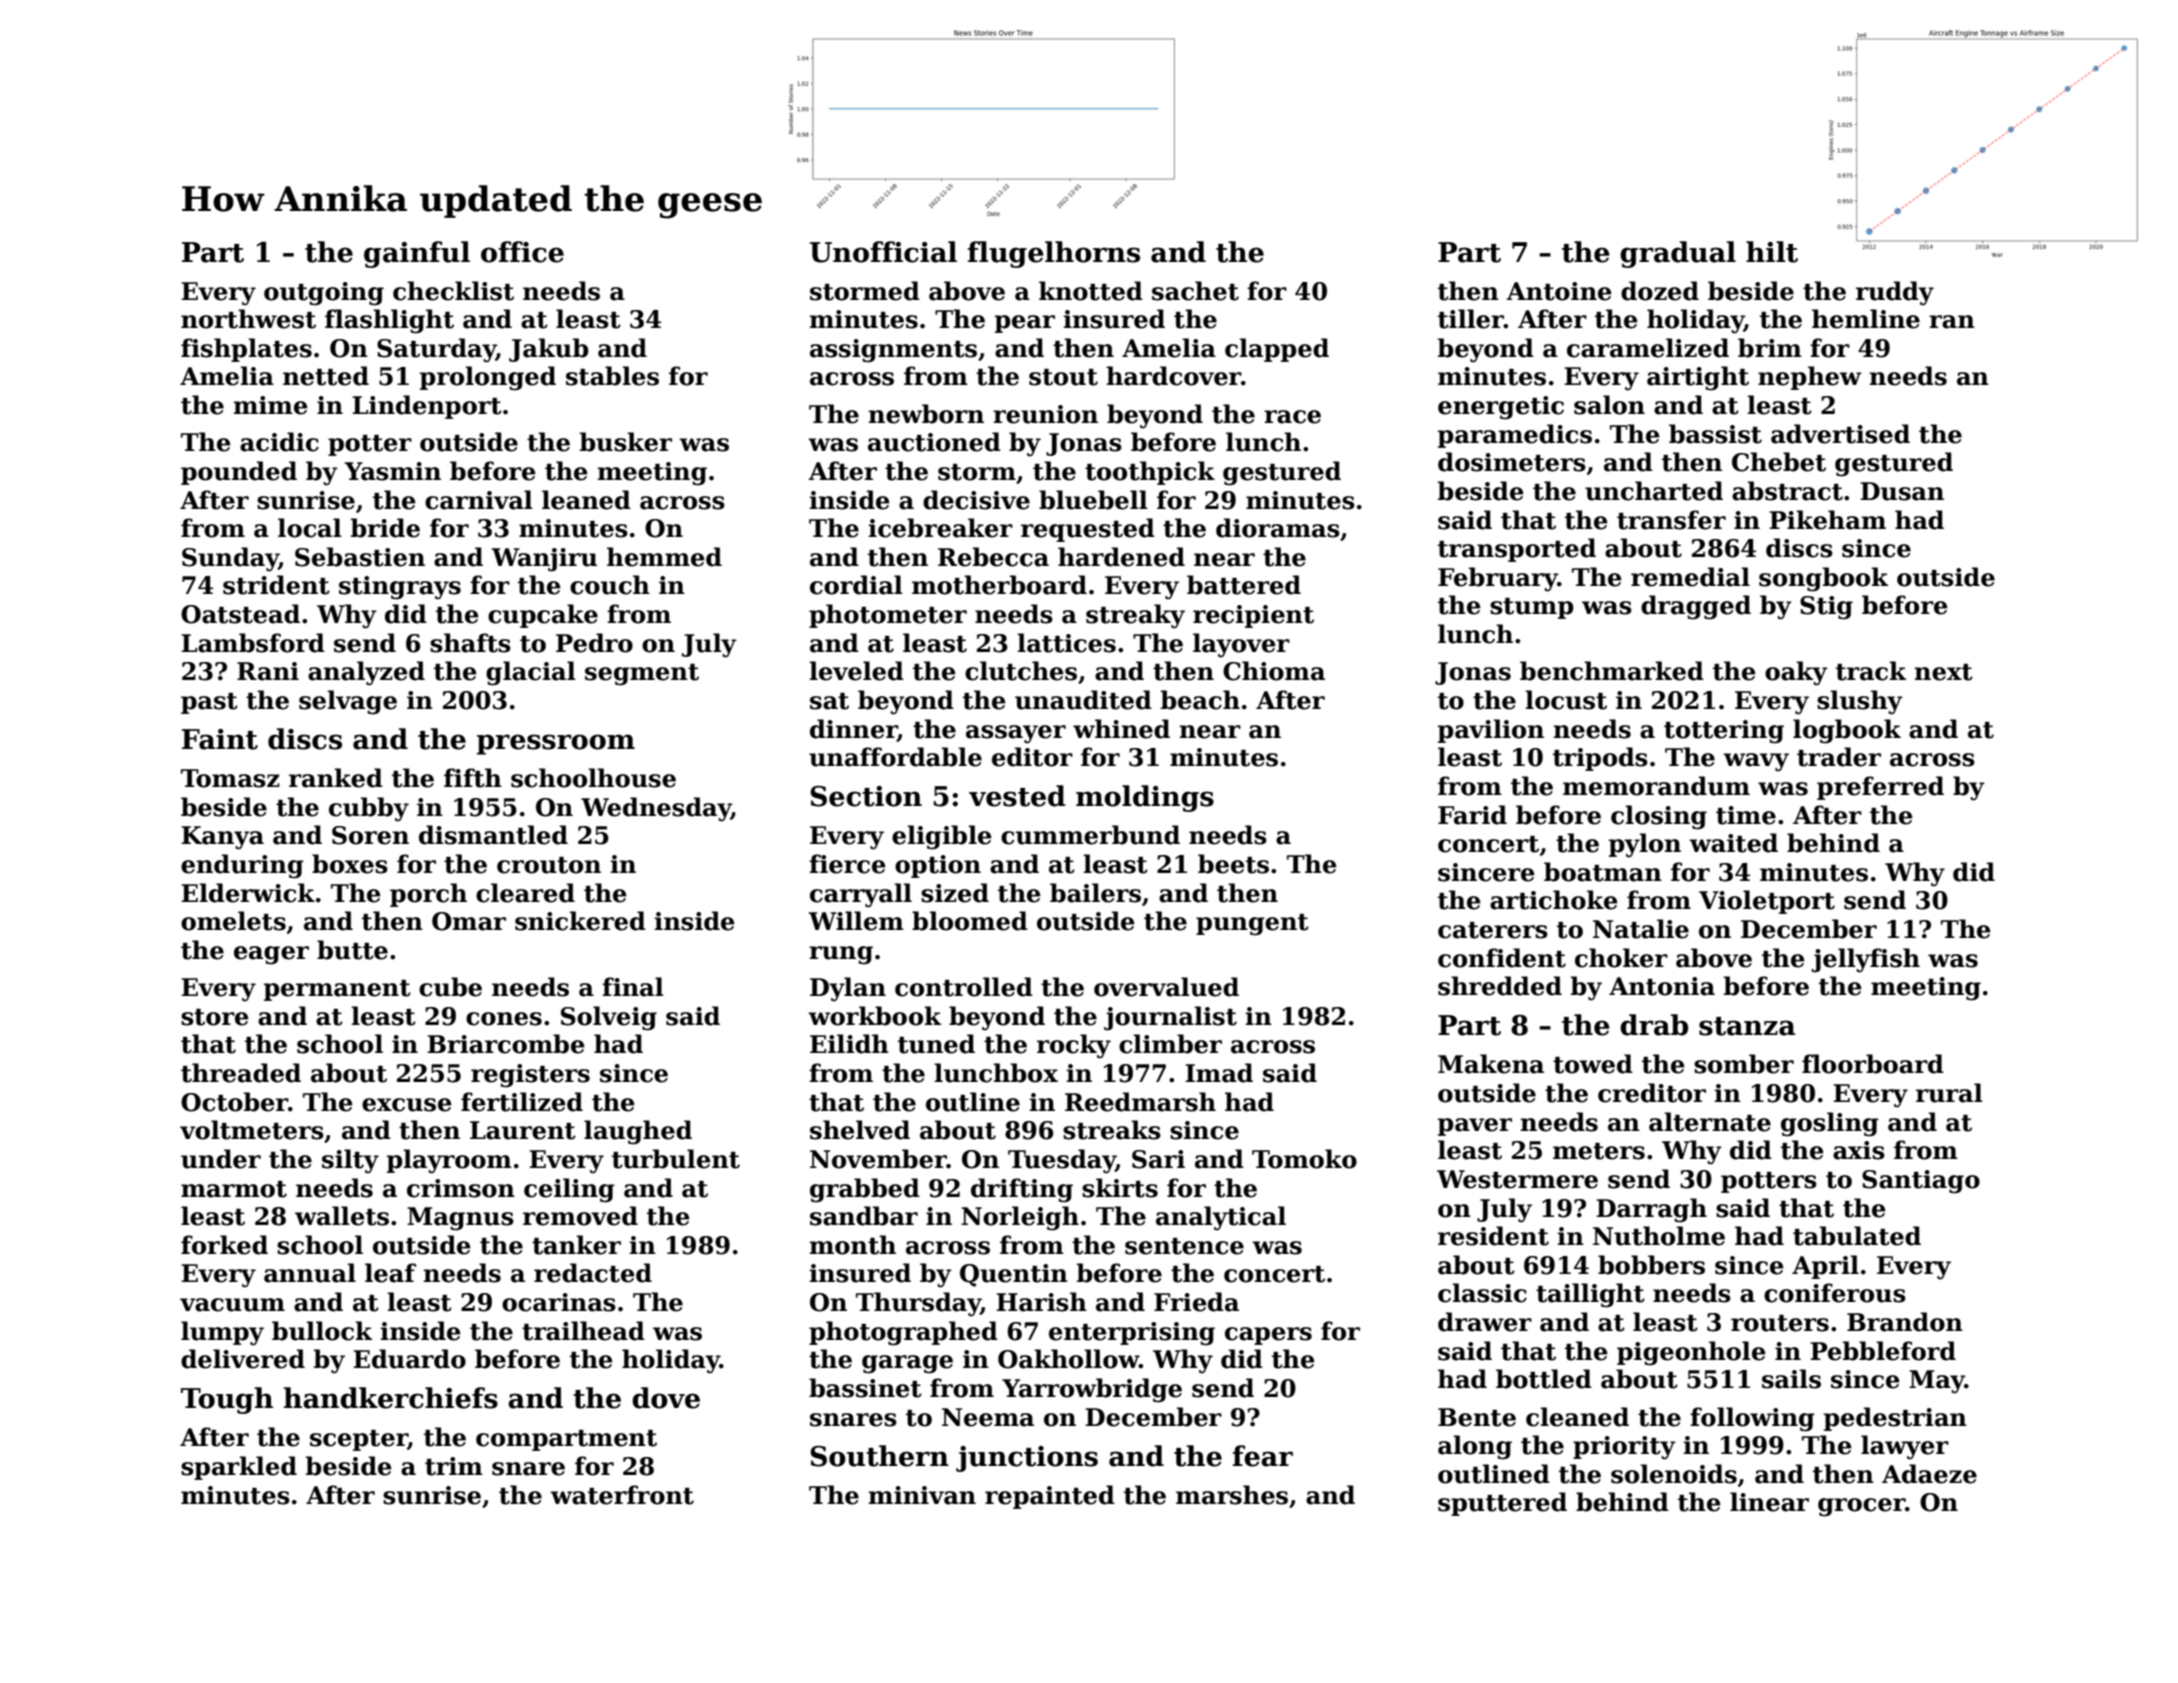 The height and width of the document is (1683, 2178). What do you see at coordinates (1021, 671) in the document?
I see `clutches` at bounding box center [1021, 671].
